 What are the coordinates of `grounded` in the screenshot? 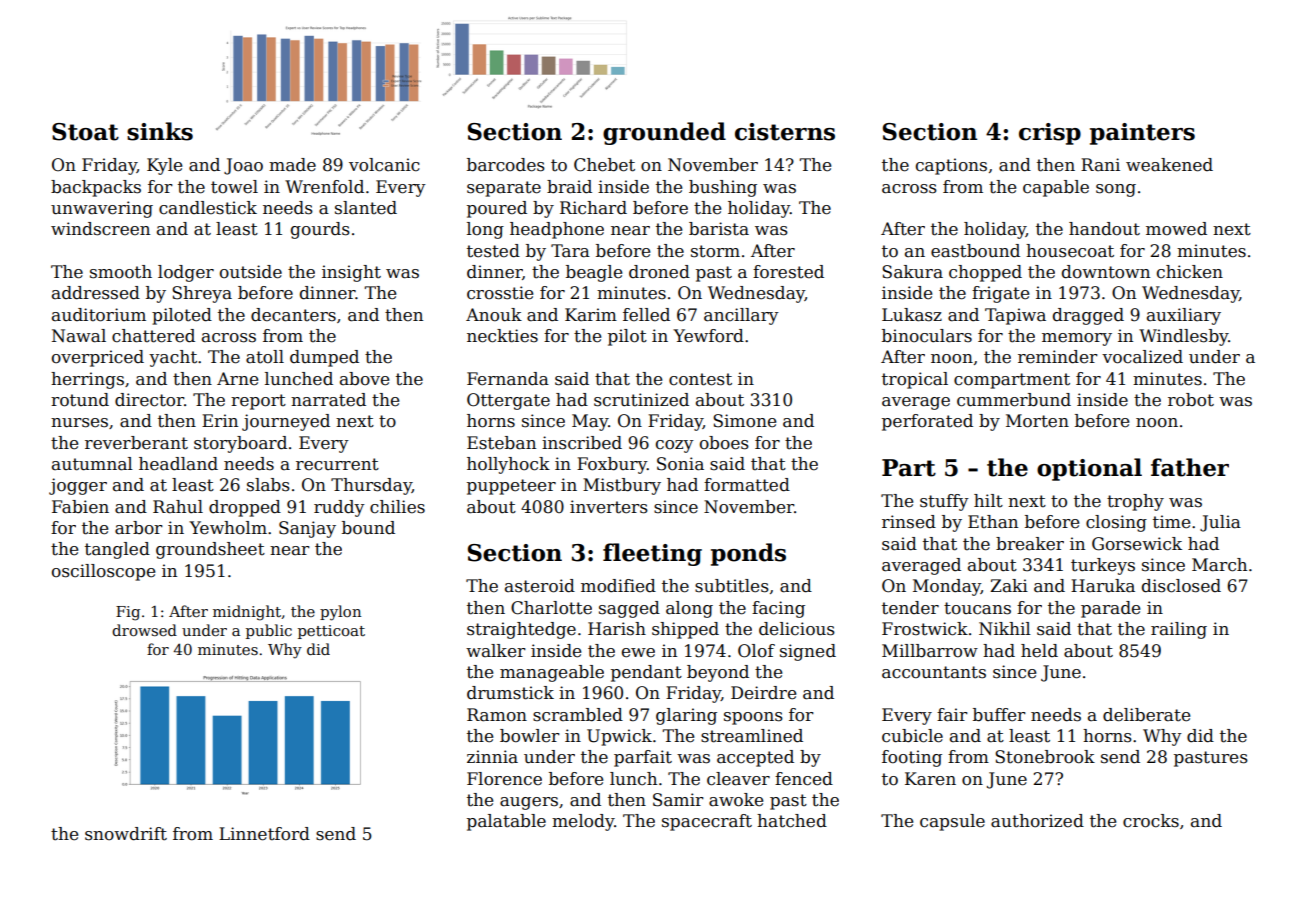 It's located at (664, 133).
